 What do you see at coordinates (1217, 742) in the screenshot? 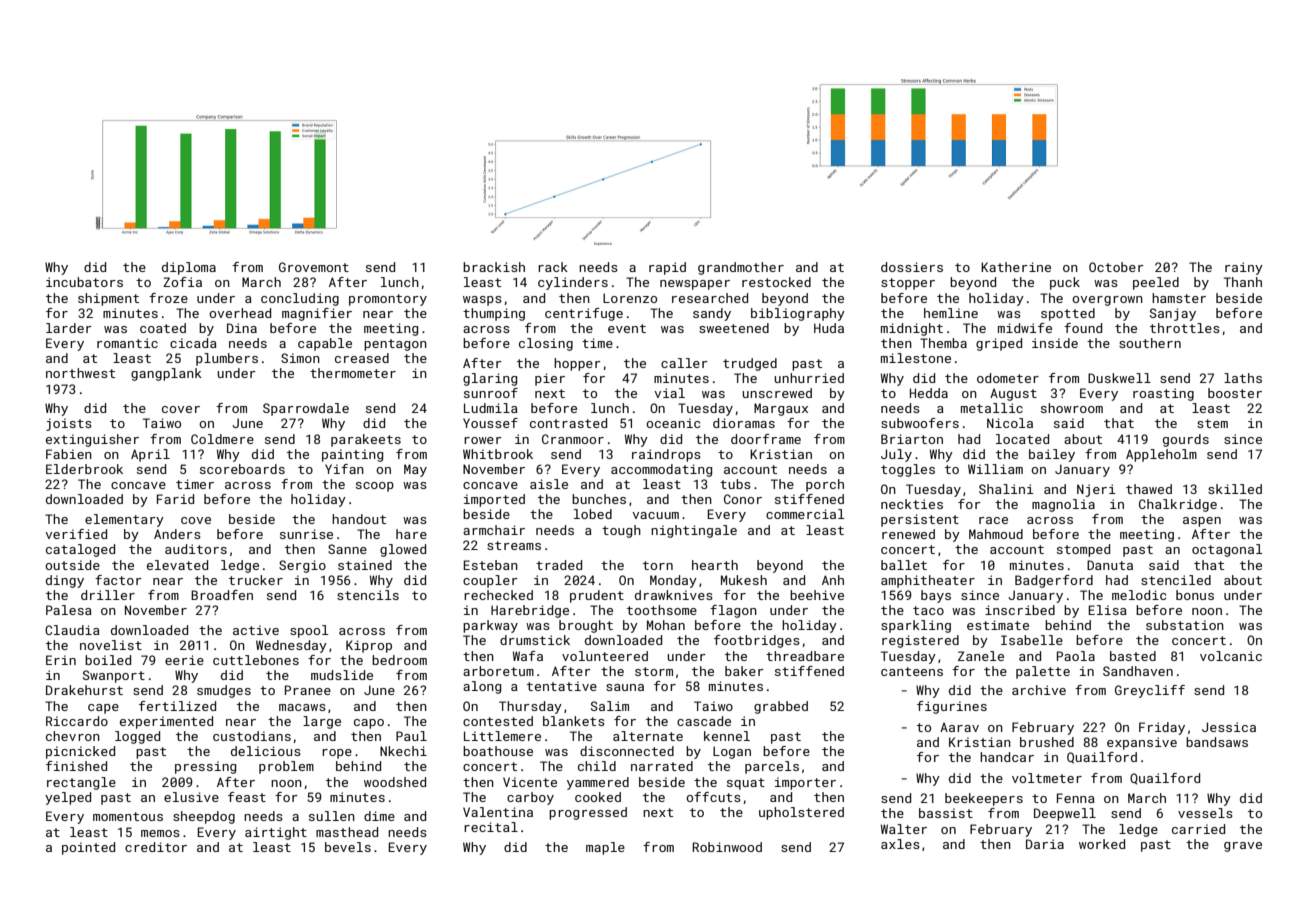
I see `bandsaws` at bounding box center [1217, 742].
